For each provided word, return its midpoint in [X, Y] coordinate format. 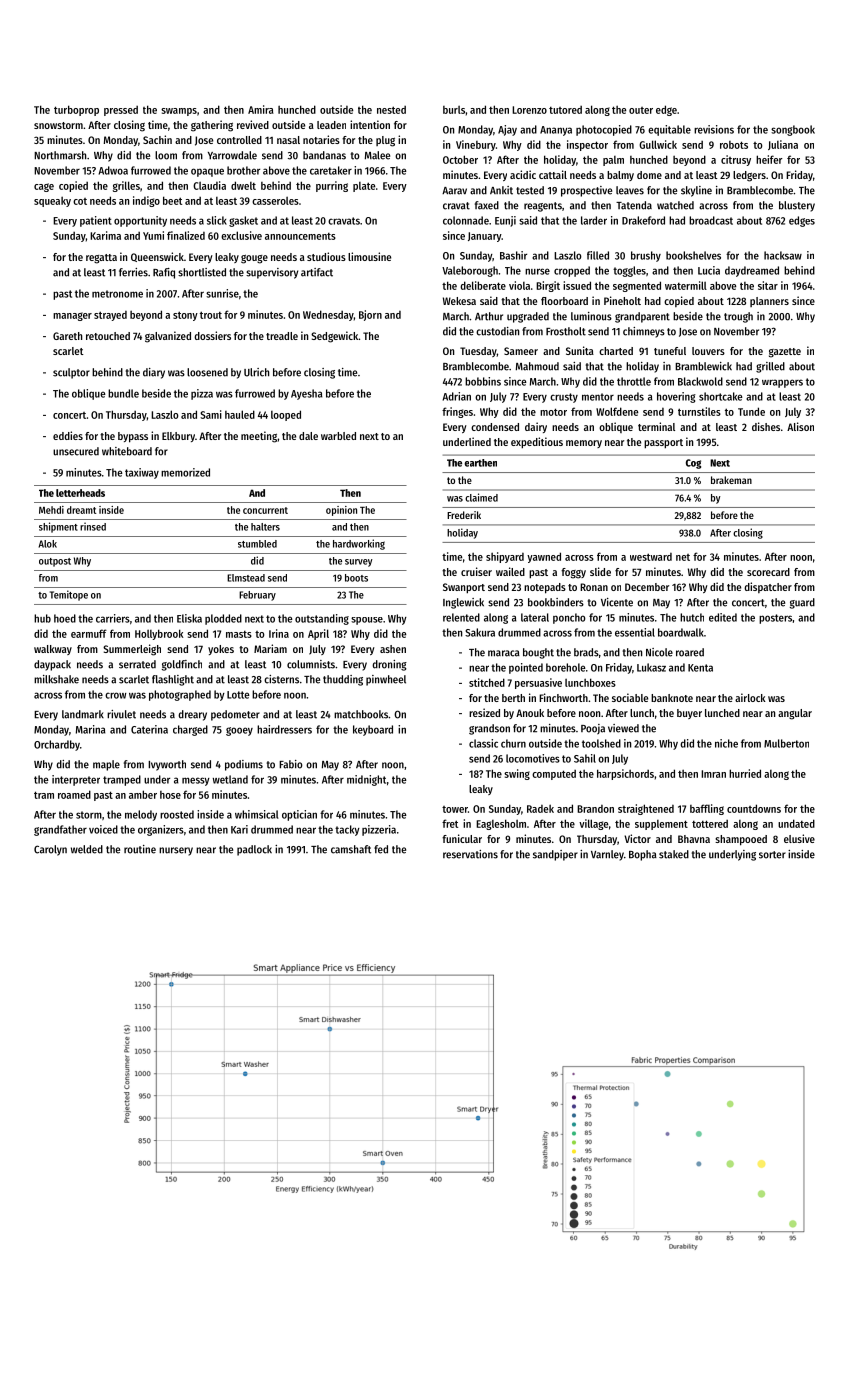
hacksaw [783, 255]
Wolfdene [617, 411]
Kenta [700, 668]
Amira [261, 109]
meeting [259, 437]
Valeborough [470, 271]
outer [641, 110]
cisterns [281, 679]
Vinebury [476, 145]
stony [185, 316]
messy [196, 781]
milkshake [56, 679]
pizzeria [379, 830]
